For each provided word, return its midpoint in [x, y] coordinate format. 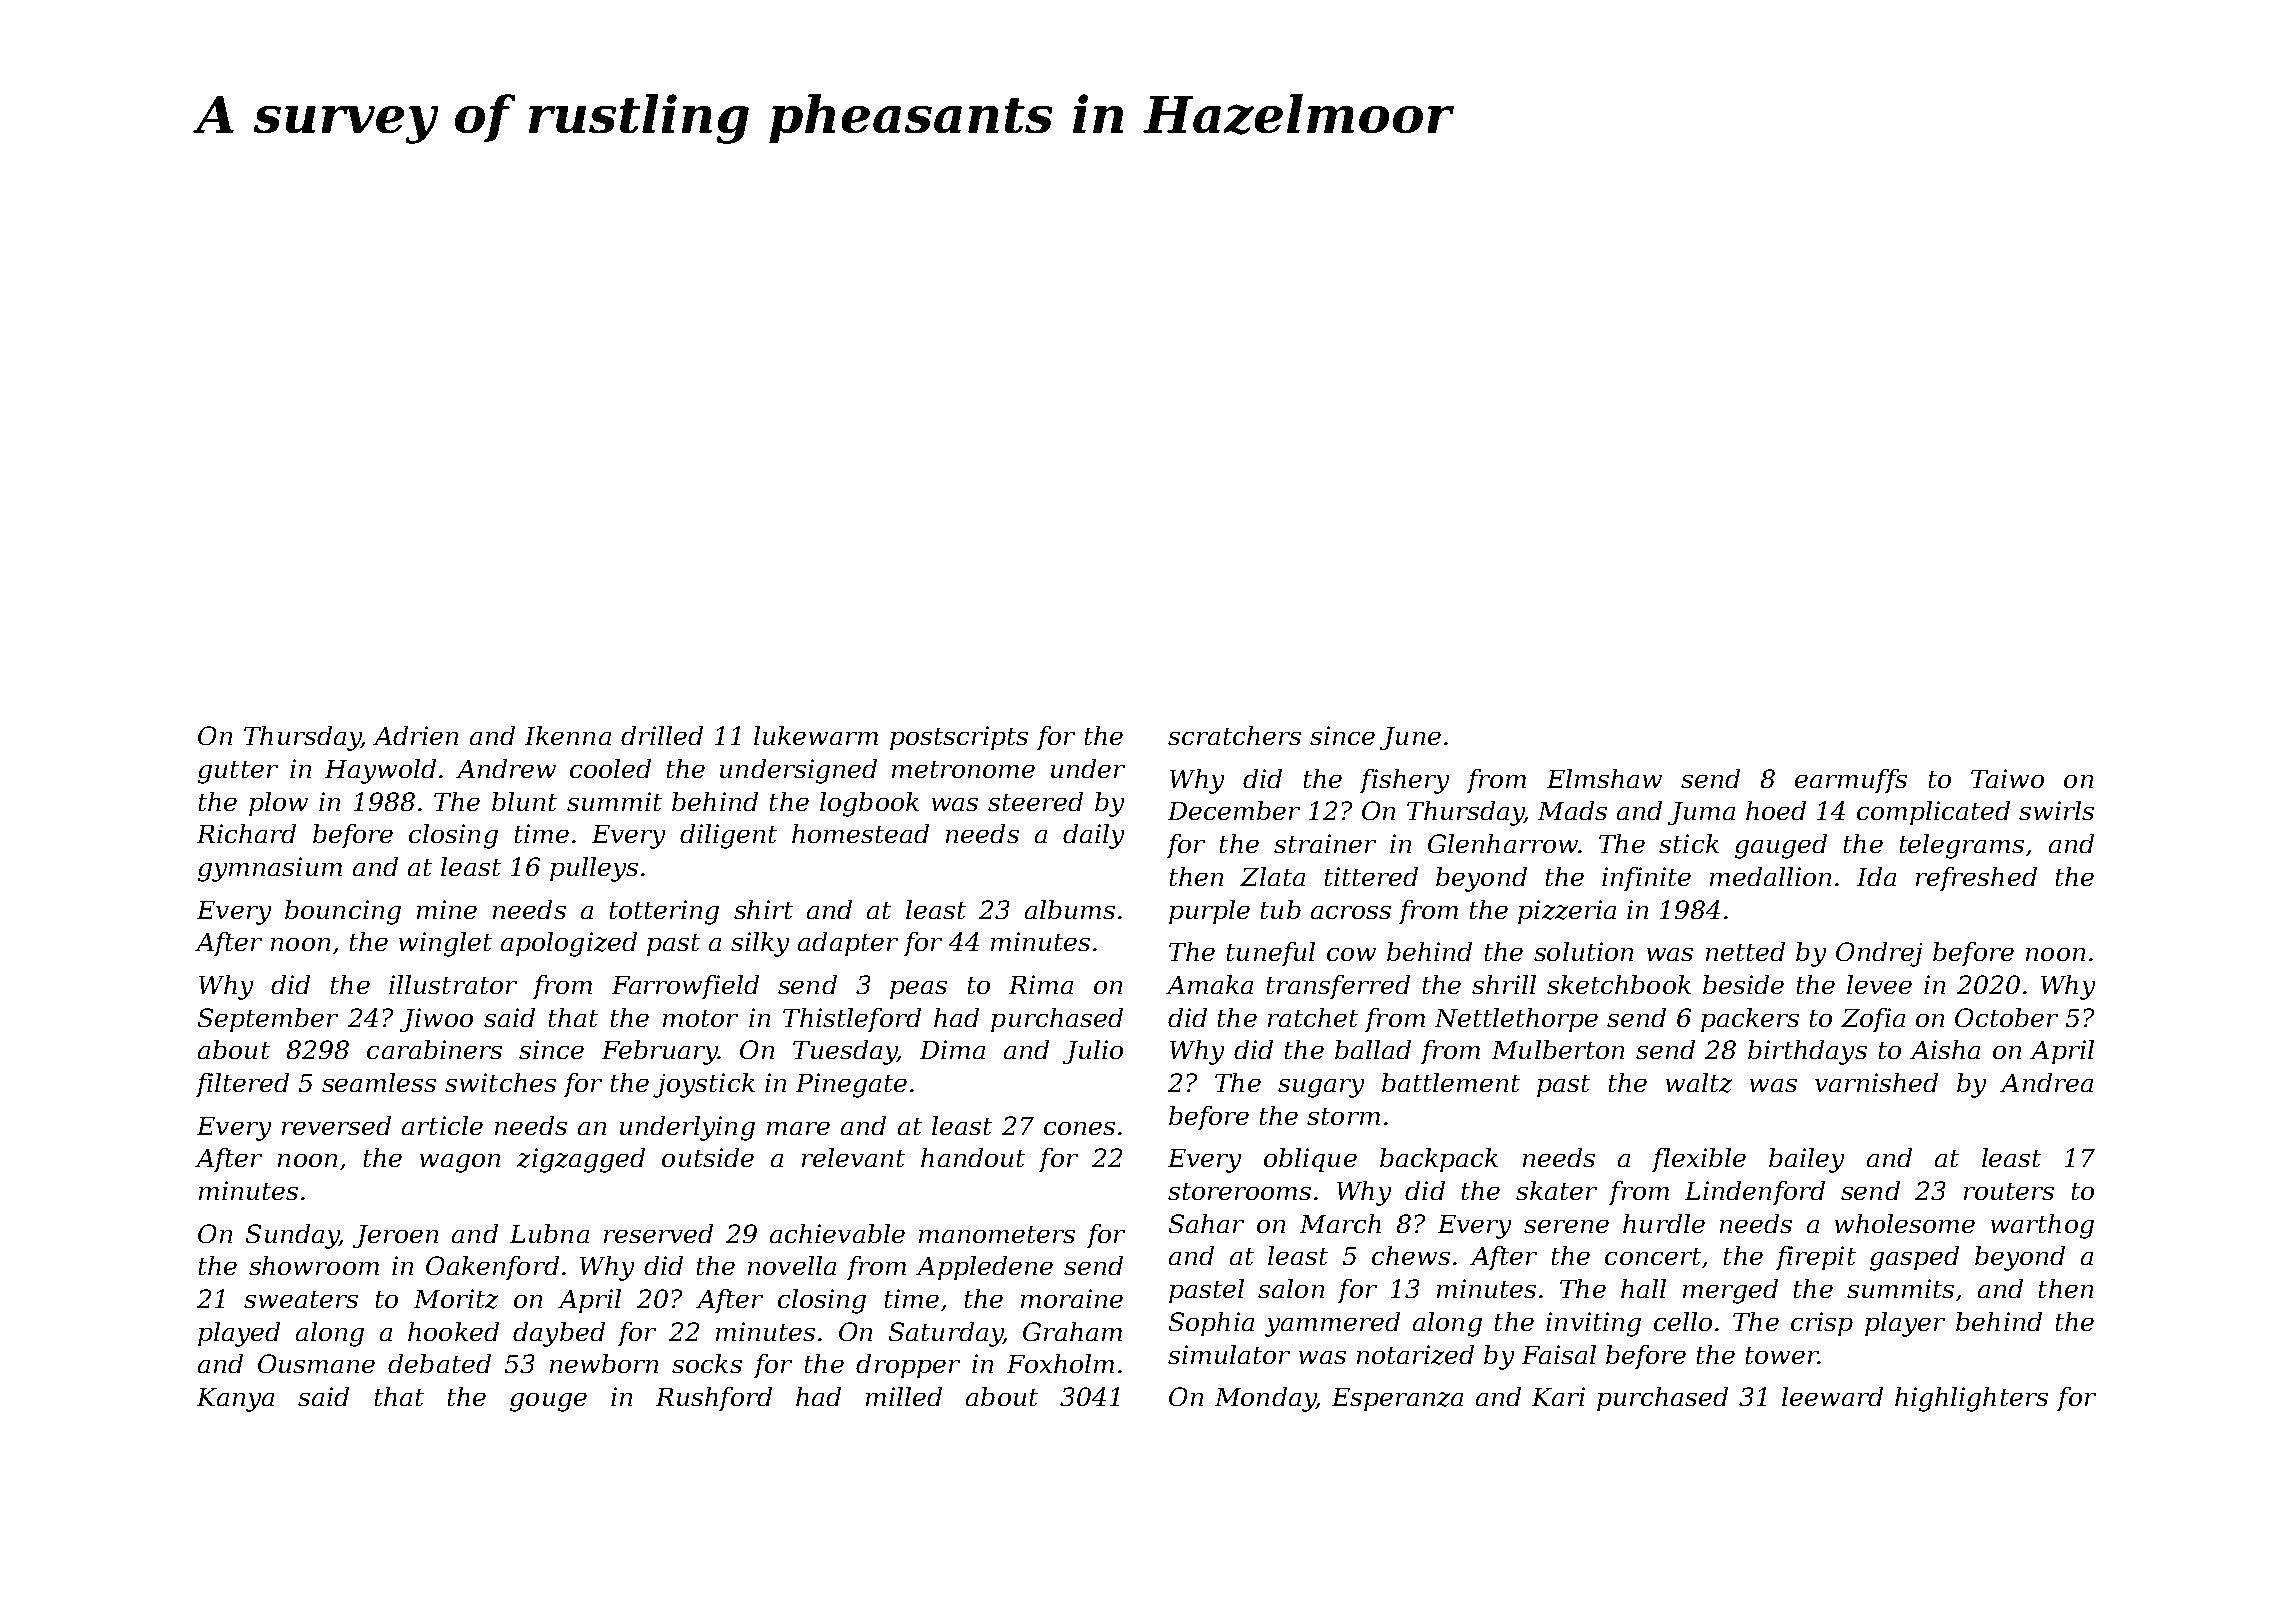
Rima [1041, 984]
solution [1583, 951]
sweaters [301, 1299]
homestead [860, 833]
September [268, 1020]
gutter [238, 772]
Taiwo [2007, 778]
